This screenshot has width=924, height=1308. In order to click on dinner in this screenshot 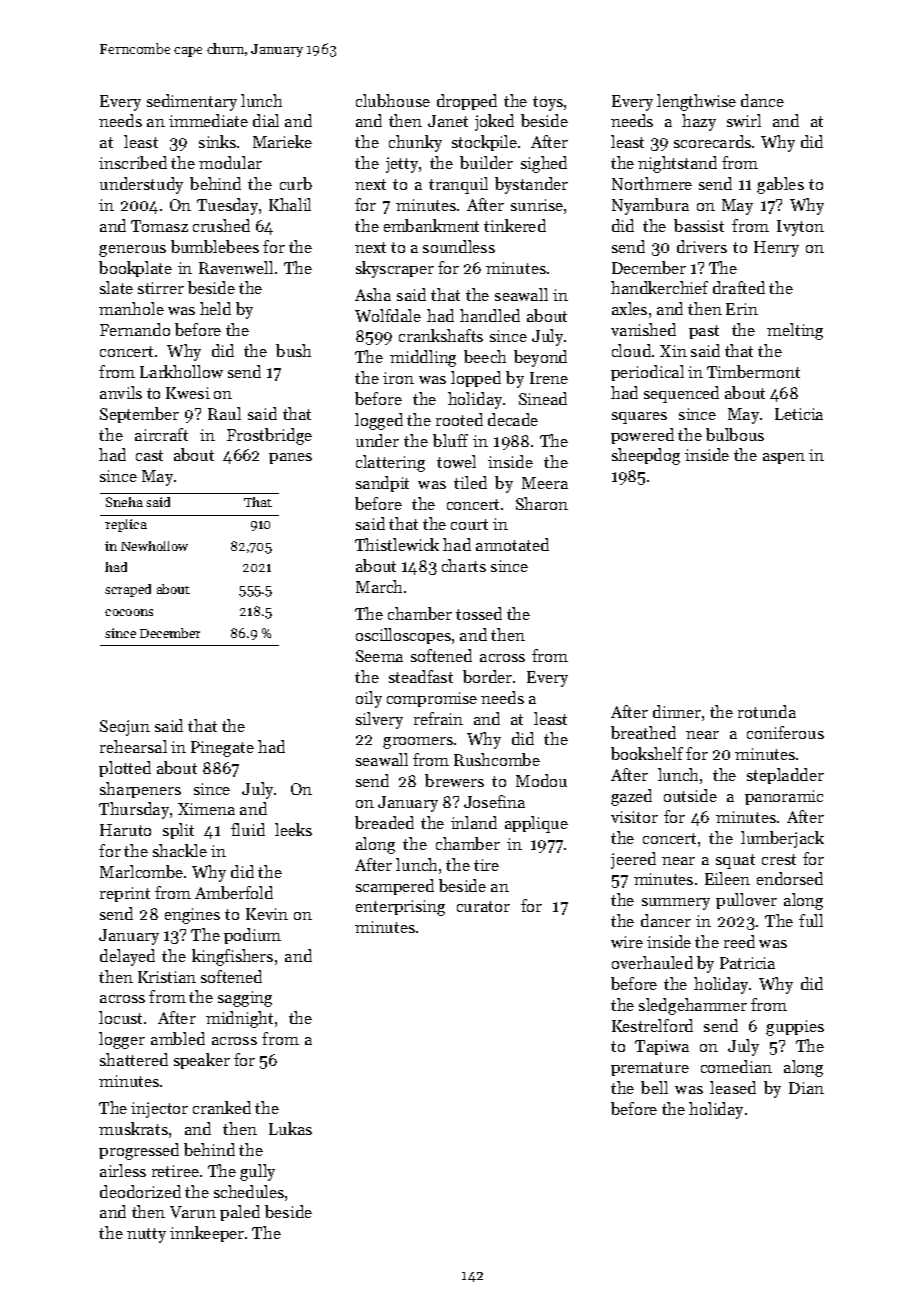, I will do `click(677, 711)`.
